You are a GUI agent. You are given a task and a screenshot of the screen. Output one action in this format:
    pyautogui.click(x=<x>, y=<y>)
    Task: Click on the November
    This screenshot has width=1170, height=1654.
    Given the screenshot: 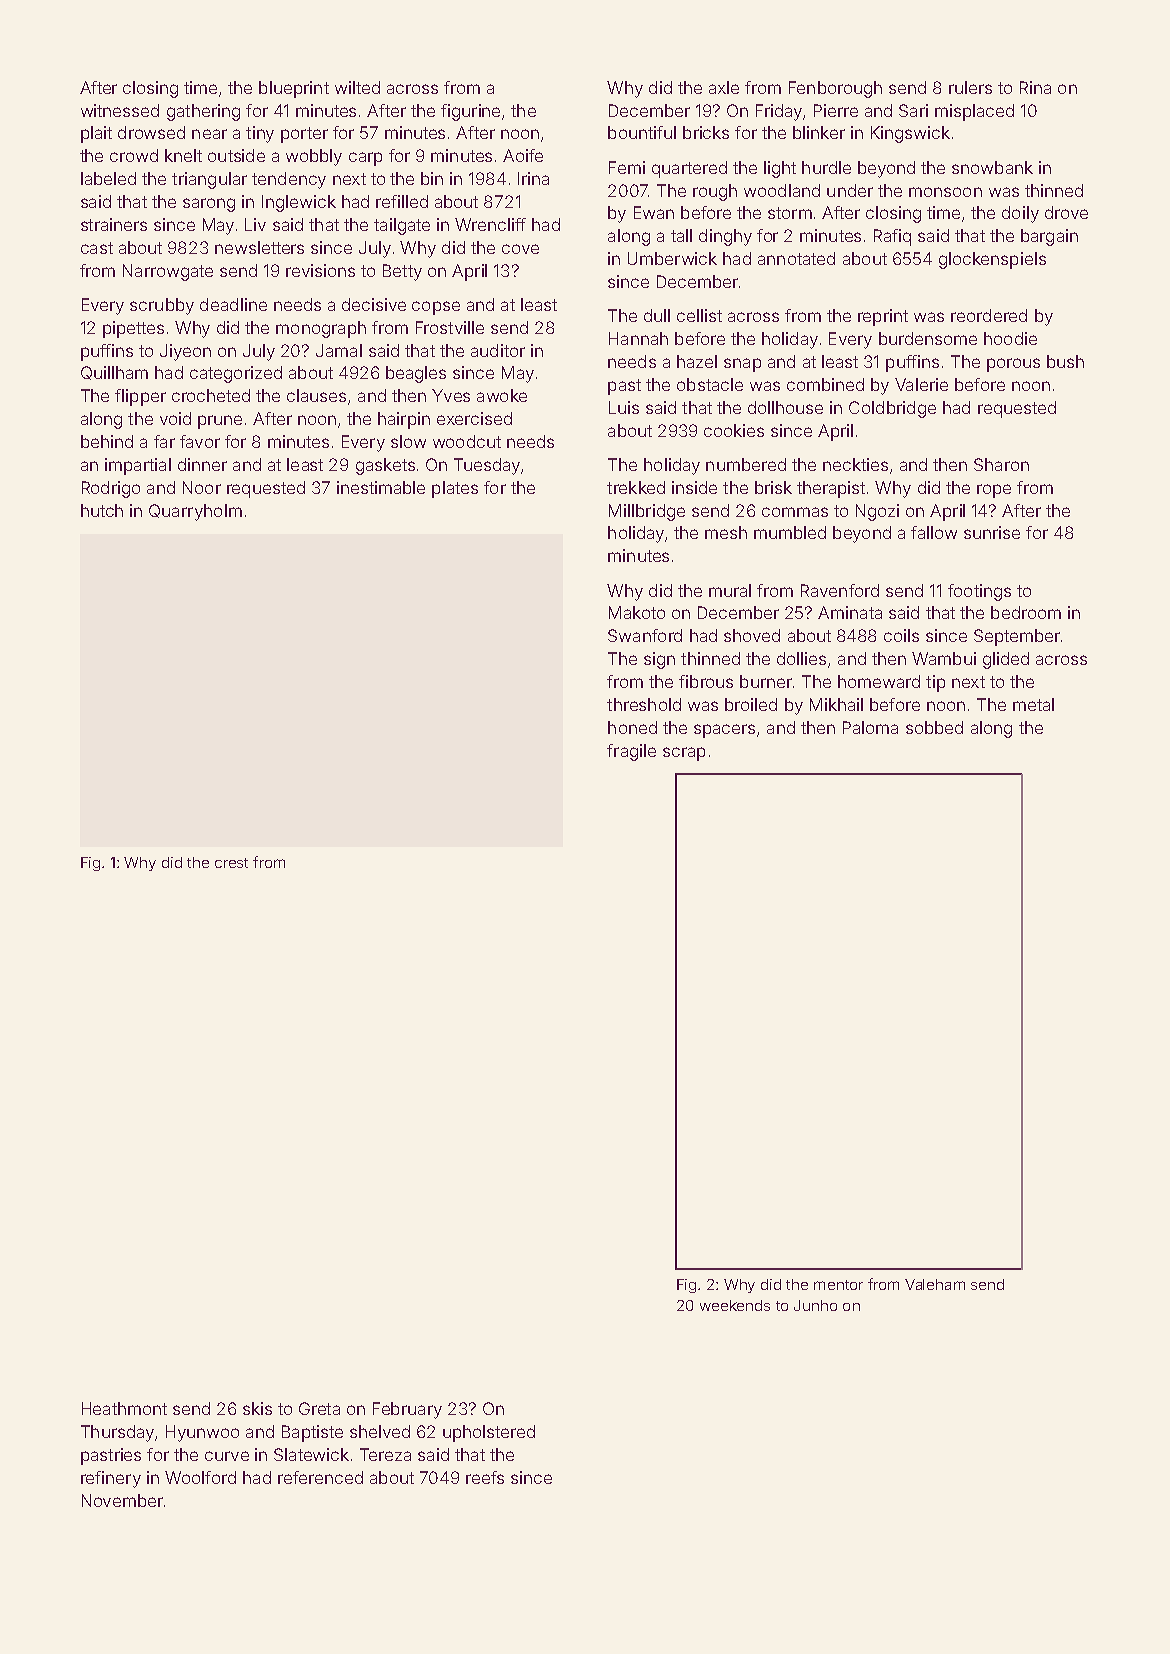 What is the action you would take?
    pyautogui.click(x=122, y=1500)
